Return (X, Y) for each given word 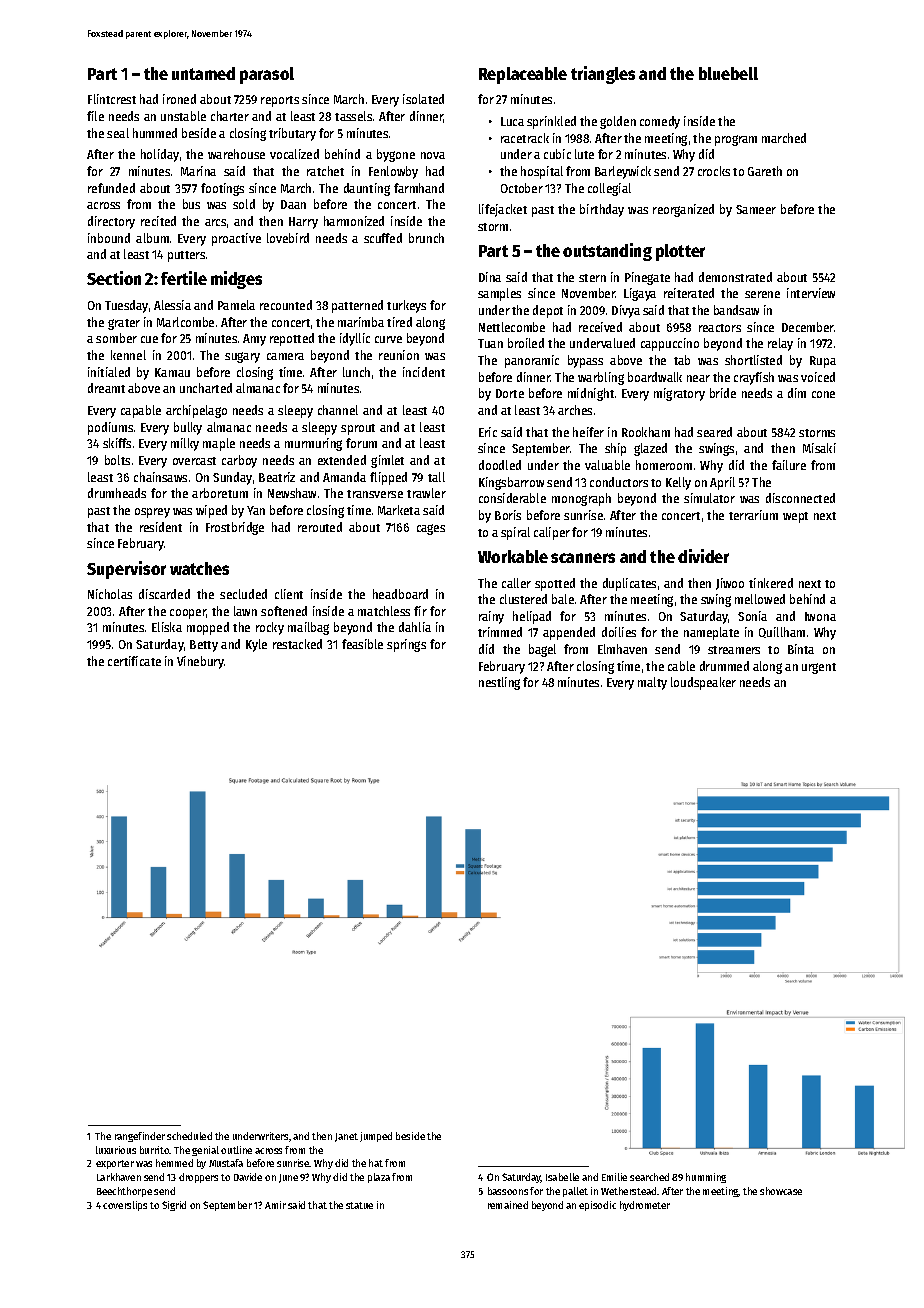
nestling (499, 683)
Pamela (236, 305)
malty (652, 683)
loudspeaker (703, 683)
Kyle (256, 645)
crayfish (754, 378)
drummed (724, 666)
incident (424, 372)
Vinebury (200, 662)
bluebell (728, 73)
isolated (423, 99)
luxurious (116, 1150)
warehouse (236, 154)
